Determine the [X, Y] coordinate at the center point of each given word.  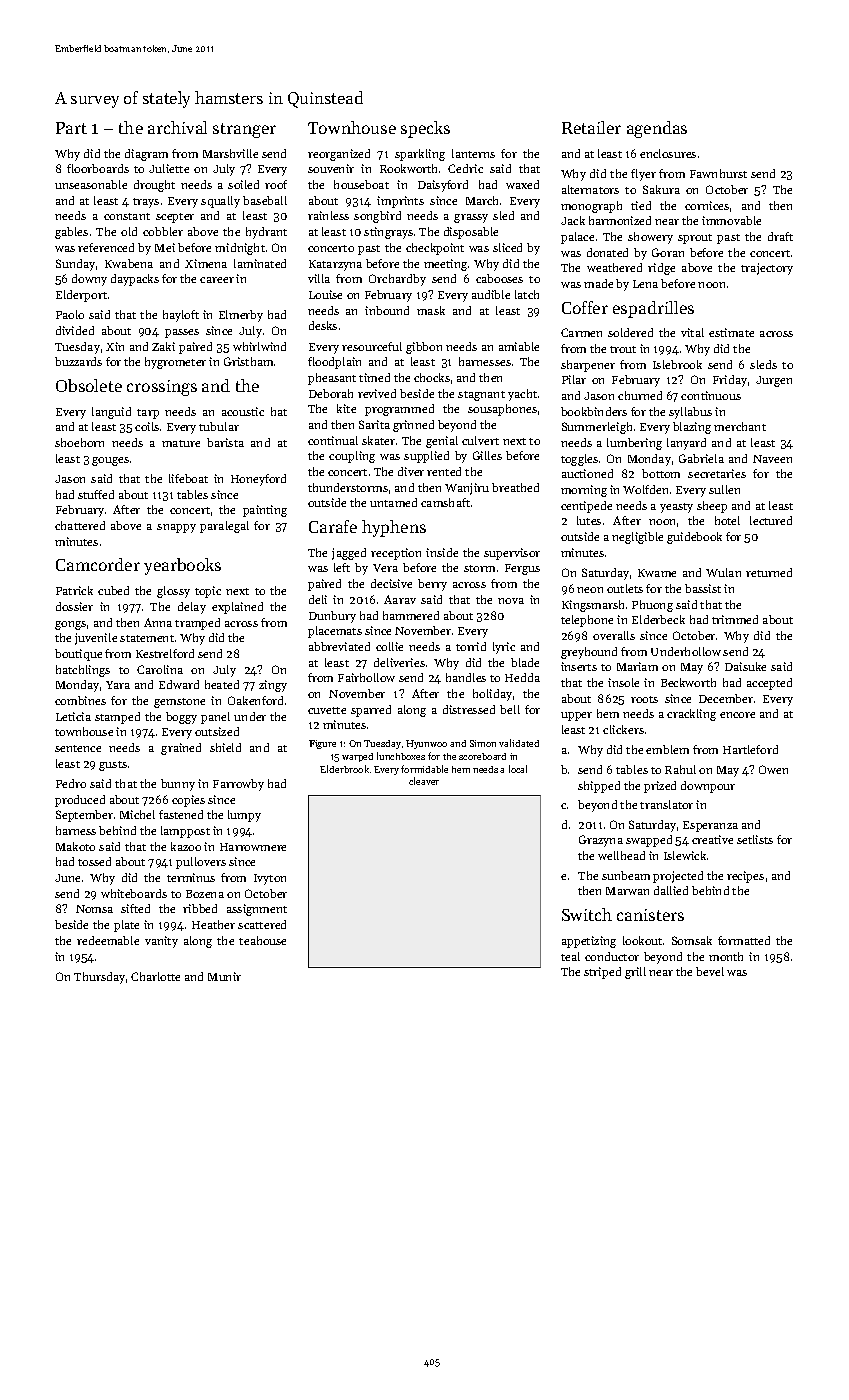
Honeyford [258, 480]
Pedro [71, 783]
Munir [224, 976]
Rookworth [408, 168]
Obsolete [89, 385]
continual [333, 440]
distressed [469, 709]
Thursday [99, 978]
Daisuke [745, 666]
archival [177, 127]
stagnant [481, 396]
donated [607, 252]
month [726, 956]
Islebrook [677, 364]
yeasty [676, 508]
